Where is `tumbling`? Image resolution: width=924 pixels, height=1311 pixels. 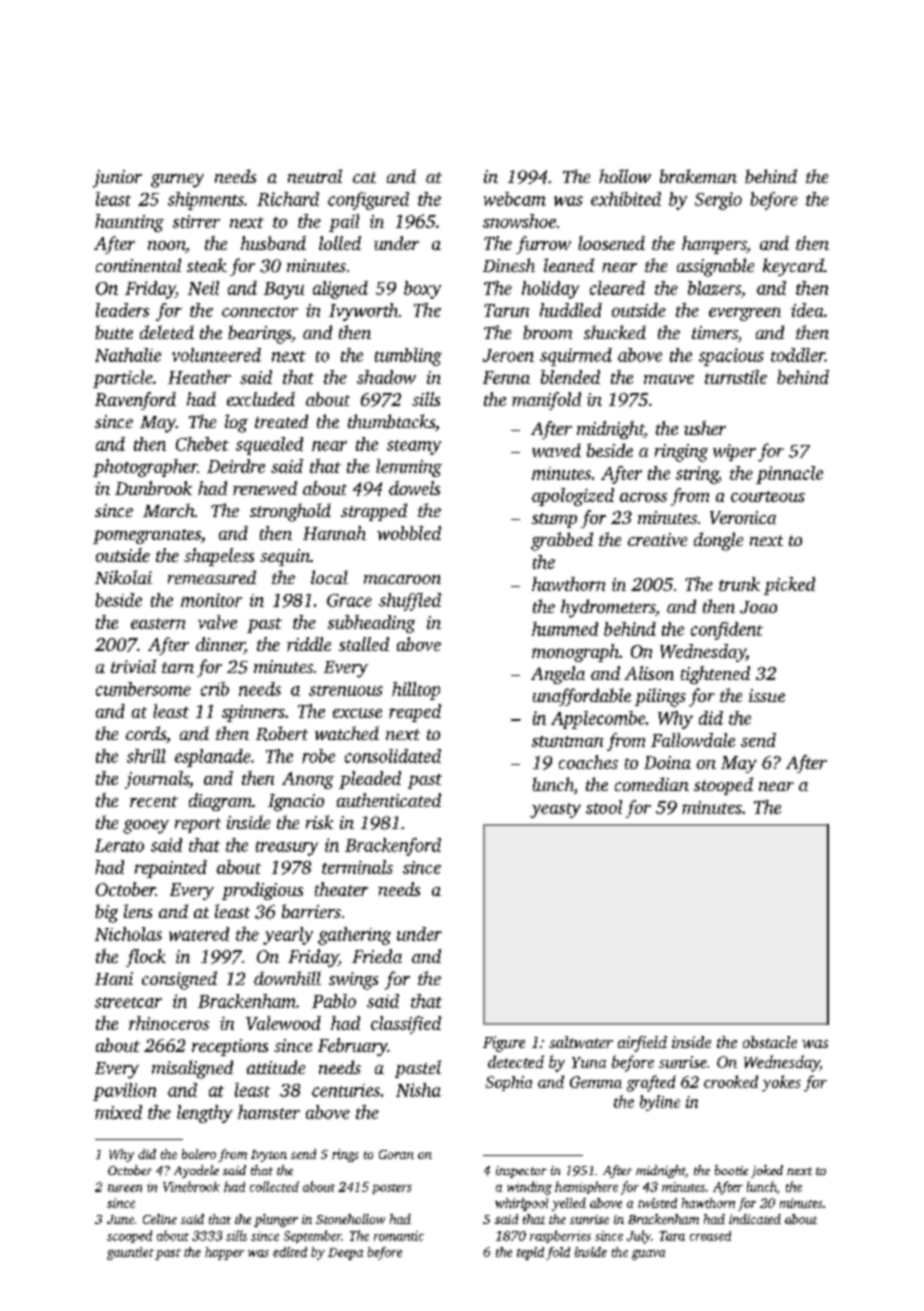
tumbling is located at coordinates (408, 357).
